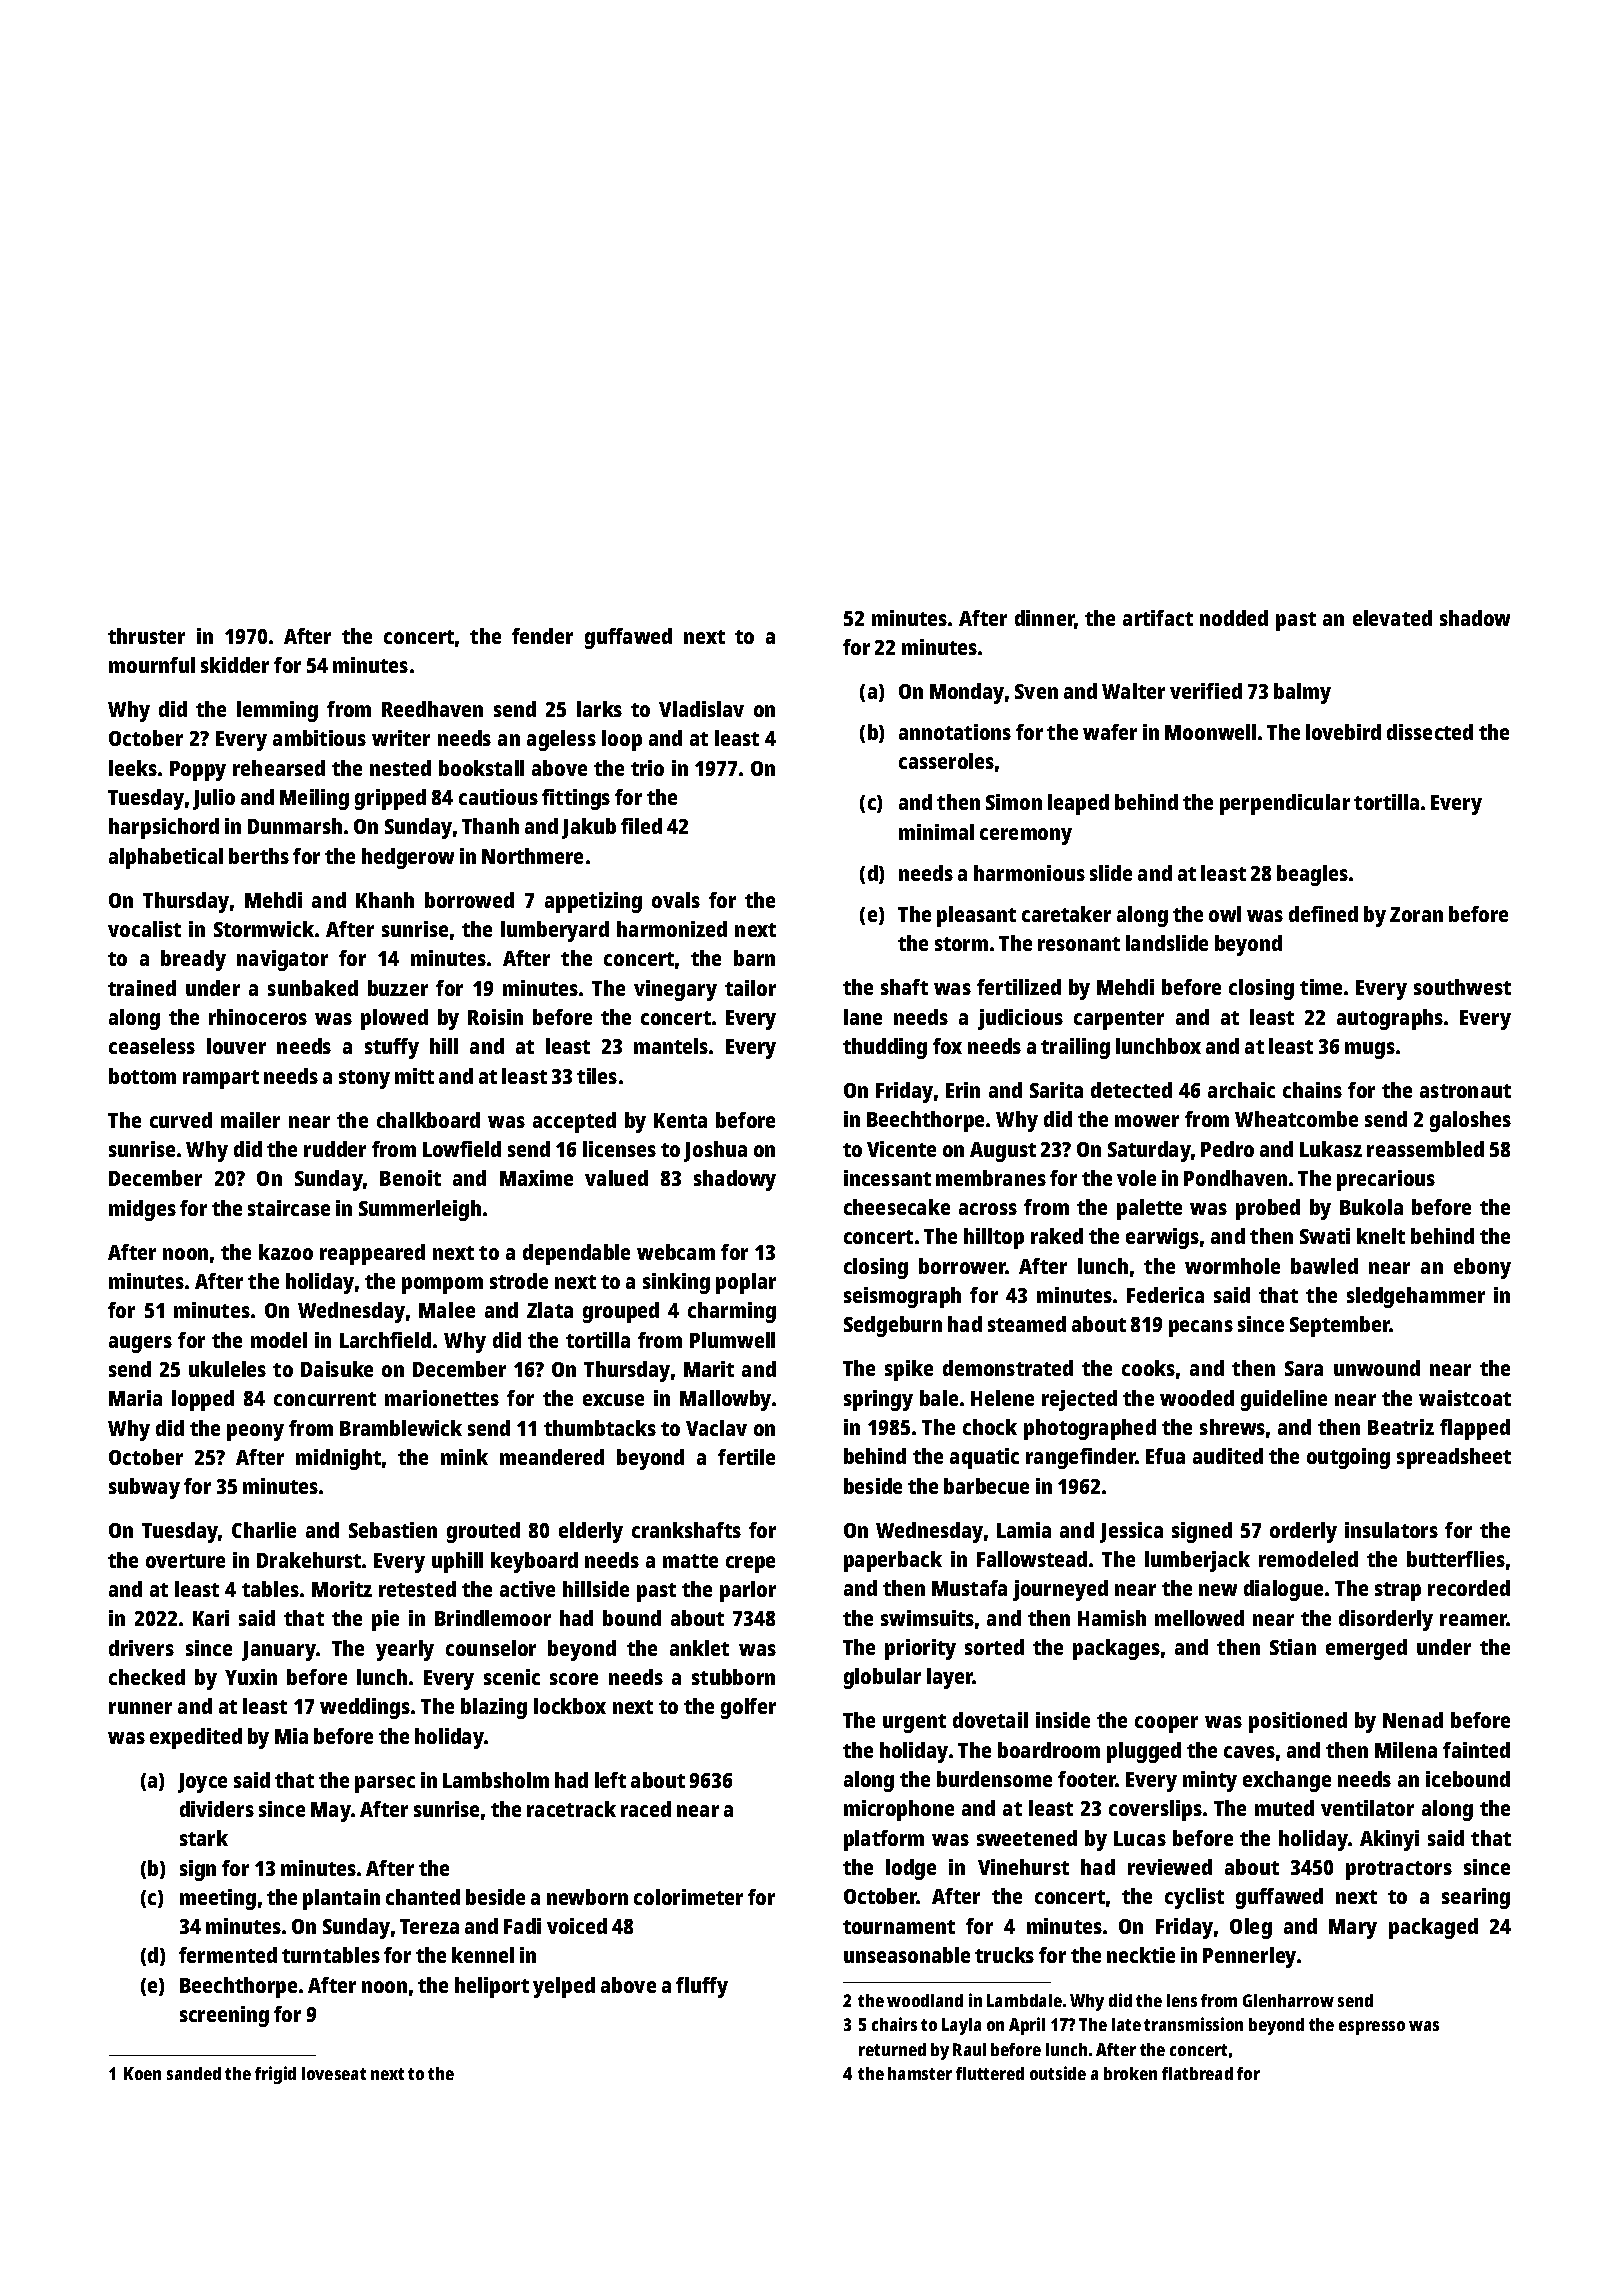 This image has height=2292, width=1620. Describe the element at coordinates (1430, 732) in the image. I see `dissected` at that location.
